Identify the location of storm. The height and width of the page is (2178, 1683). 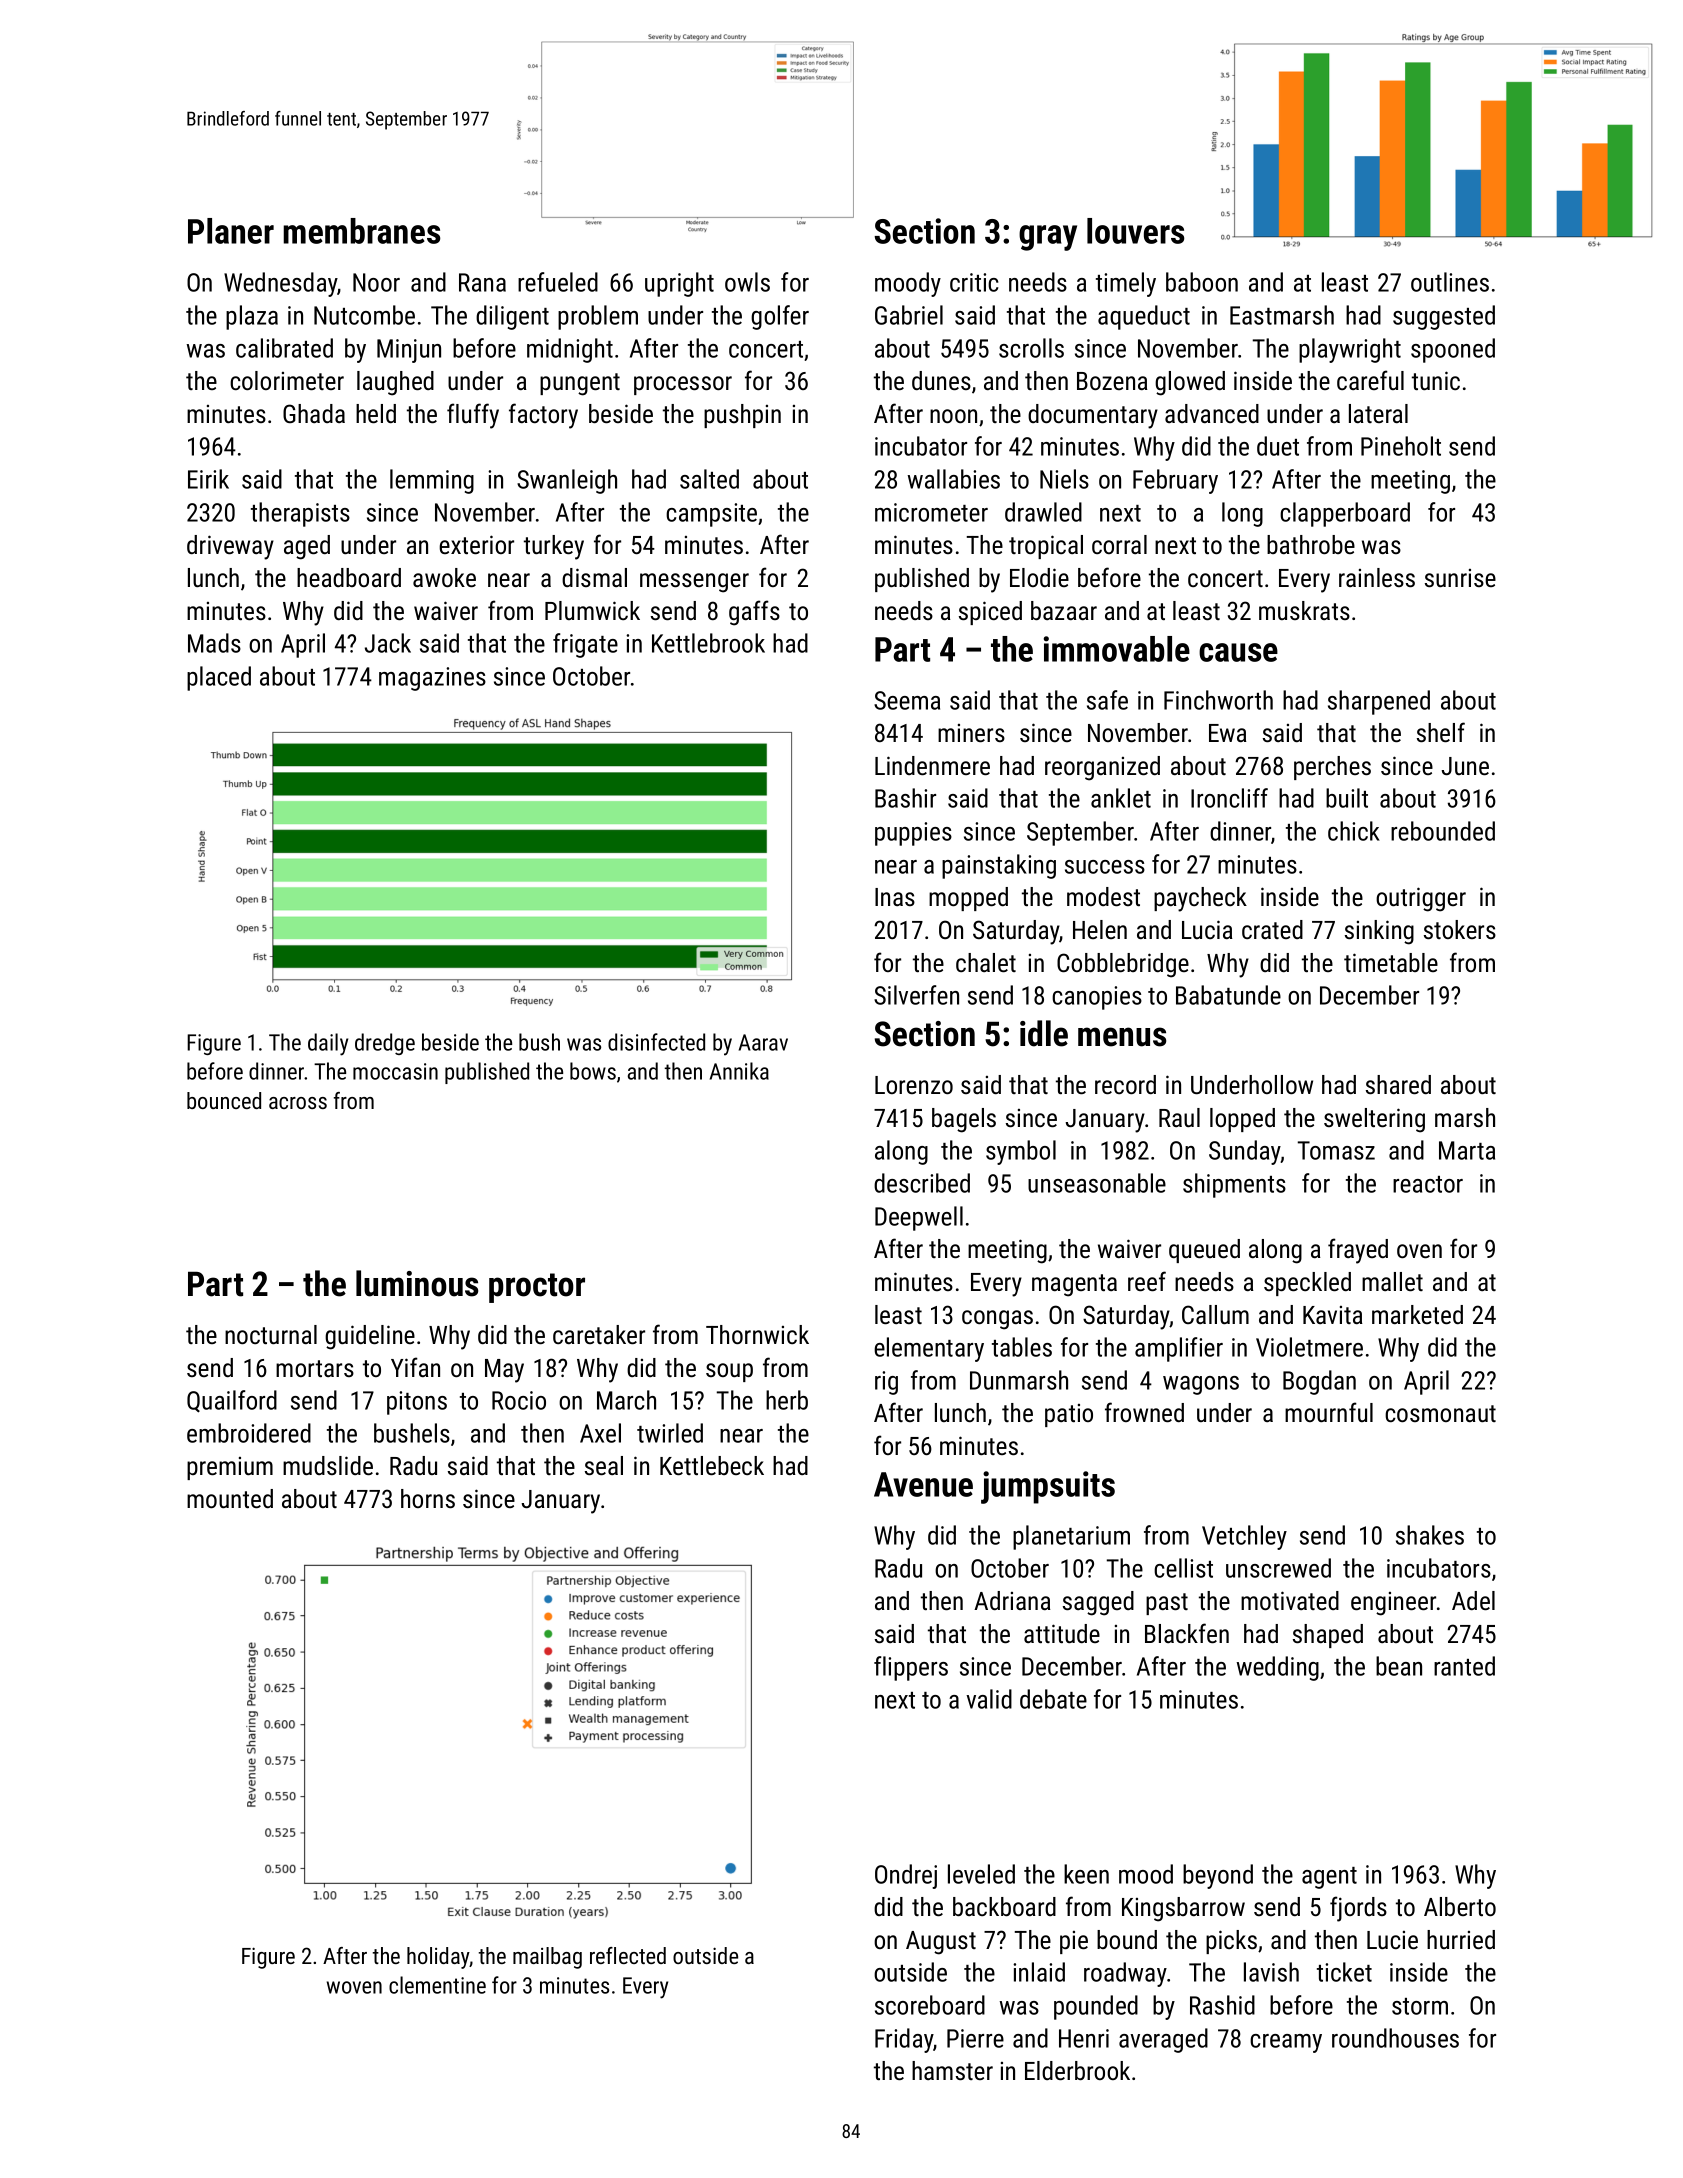
(1420, 2006).
